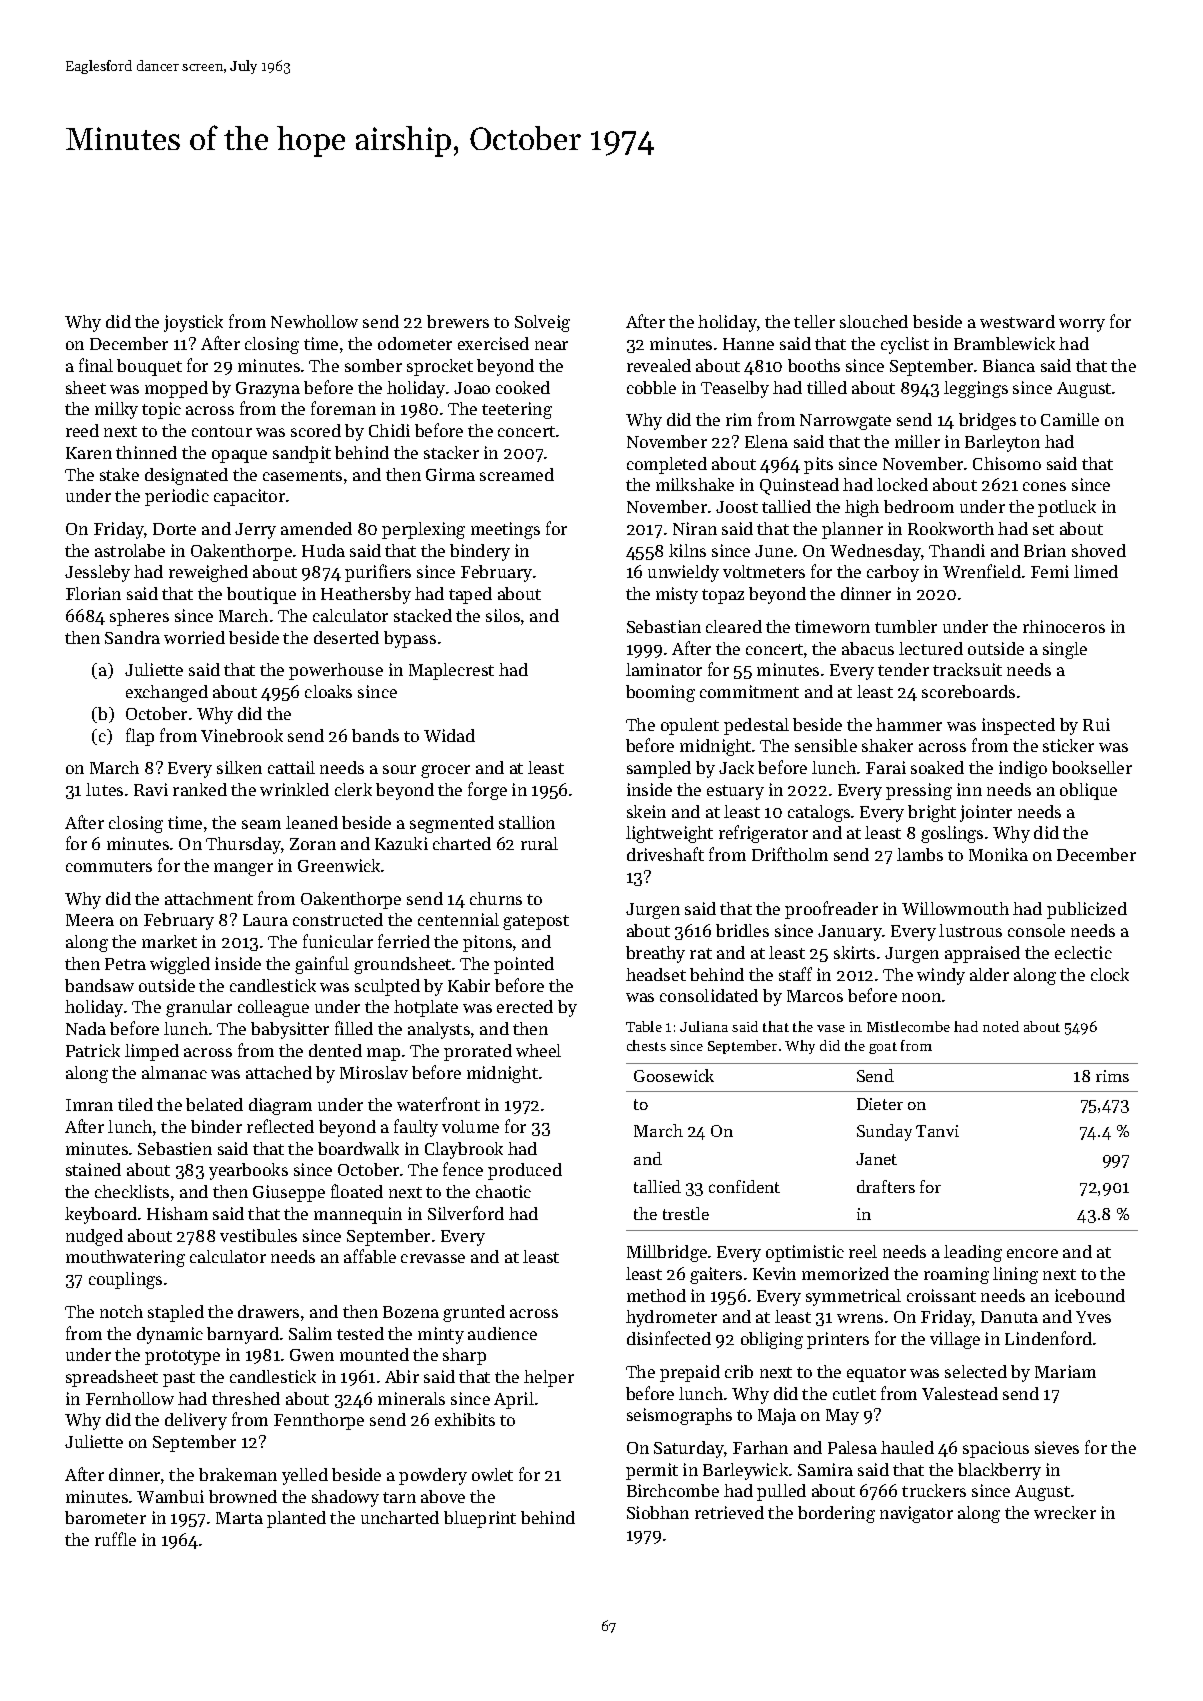 The width and height of the screenshot is (1203, 1701). I want to click on ruffle, so click(115, 1539).
